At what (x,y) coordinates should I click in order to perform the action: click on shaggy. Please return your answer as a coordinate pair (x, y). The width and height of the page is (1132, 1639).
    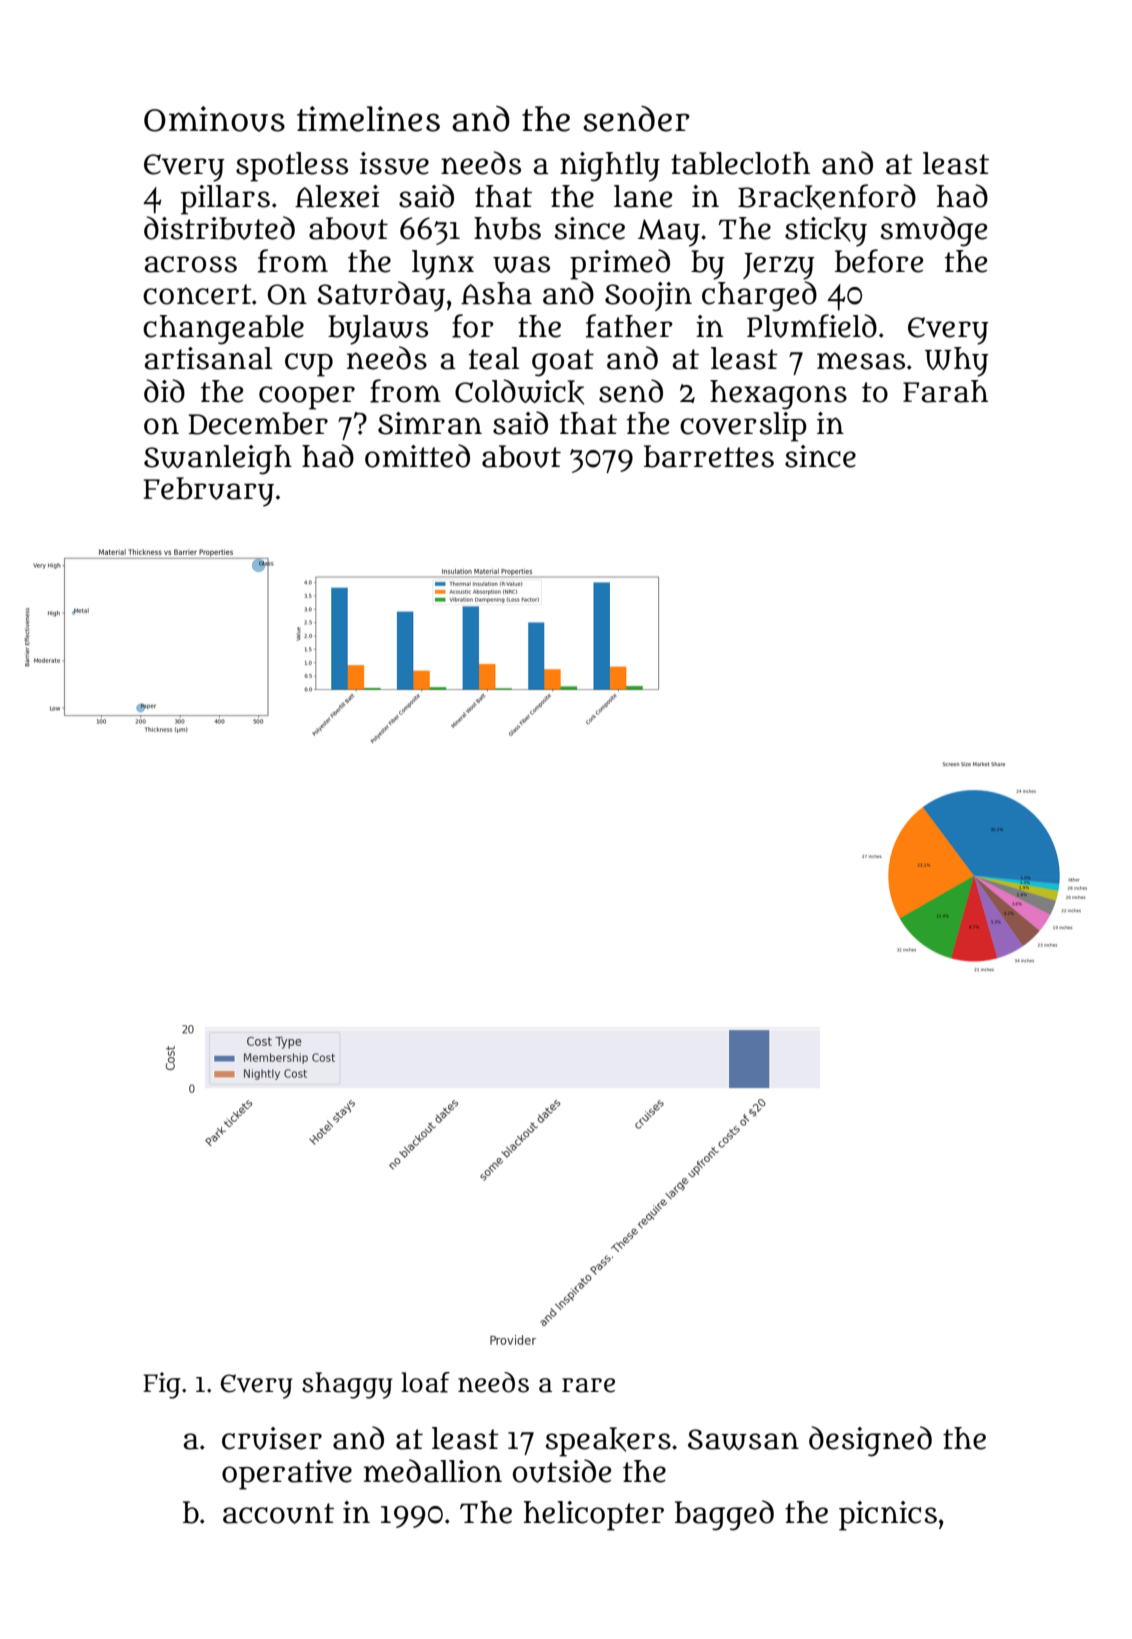
    Looking at the image, I should click on (347, 1385).
